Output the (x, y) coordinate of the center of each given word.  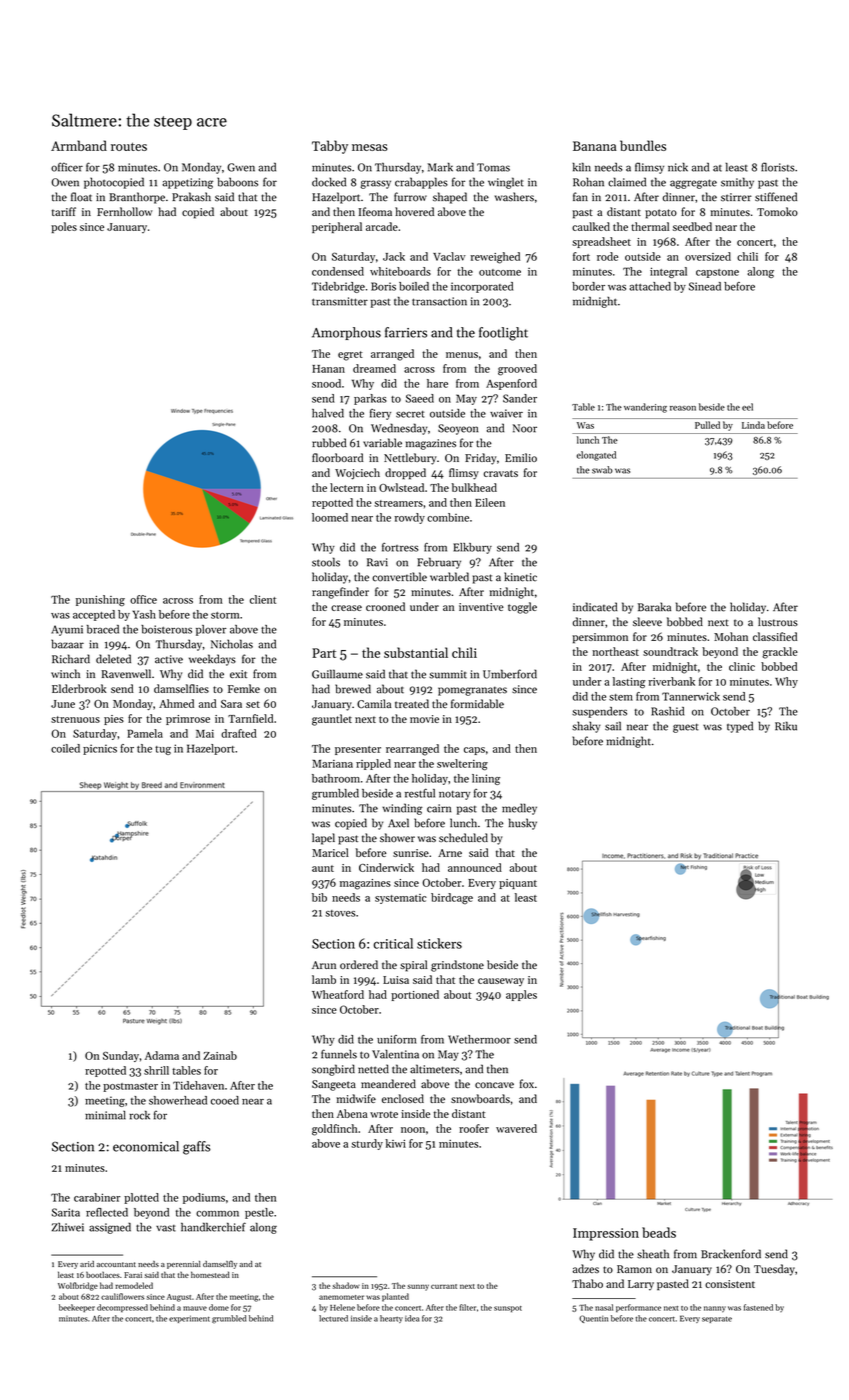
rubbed (329, 443)
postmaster (130, 1087)
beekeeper (77, 1308)
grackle (780, 653)
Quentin (593, 1319)
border (588, 286)
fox (527, 1083)
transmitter (340, 301)
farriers (406, 332)
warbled (449, 577)
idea (412, 1318)
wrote (384, 1114)
